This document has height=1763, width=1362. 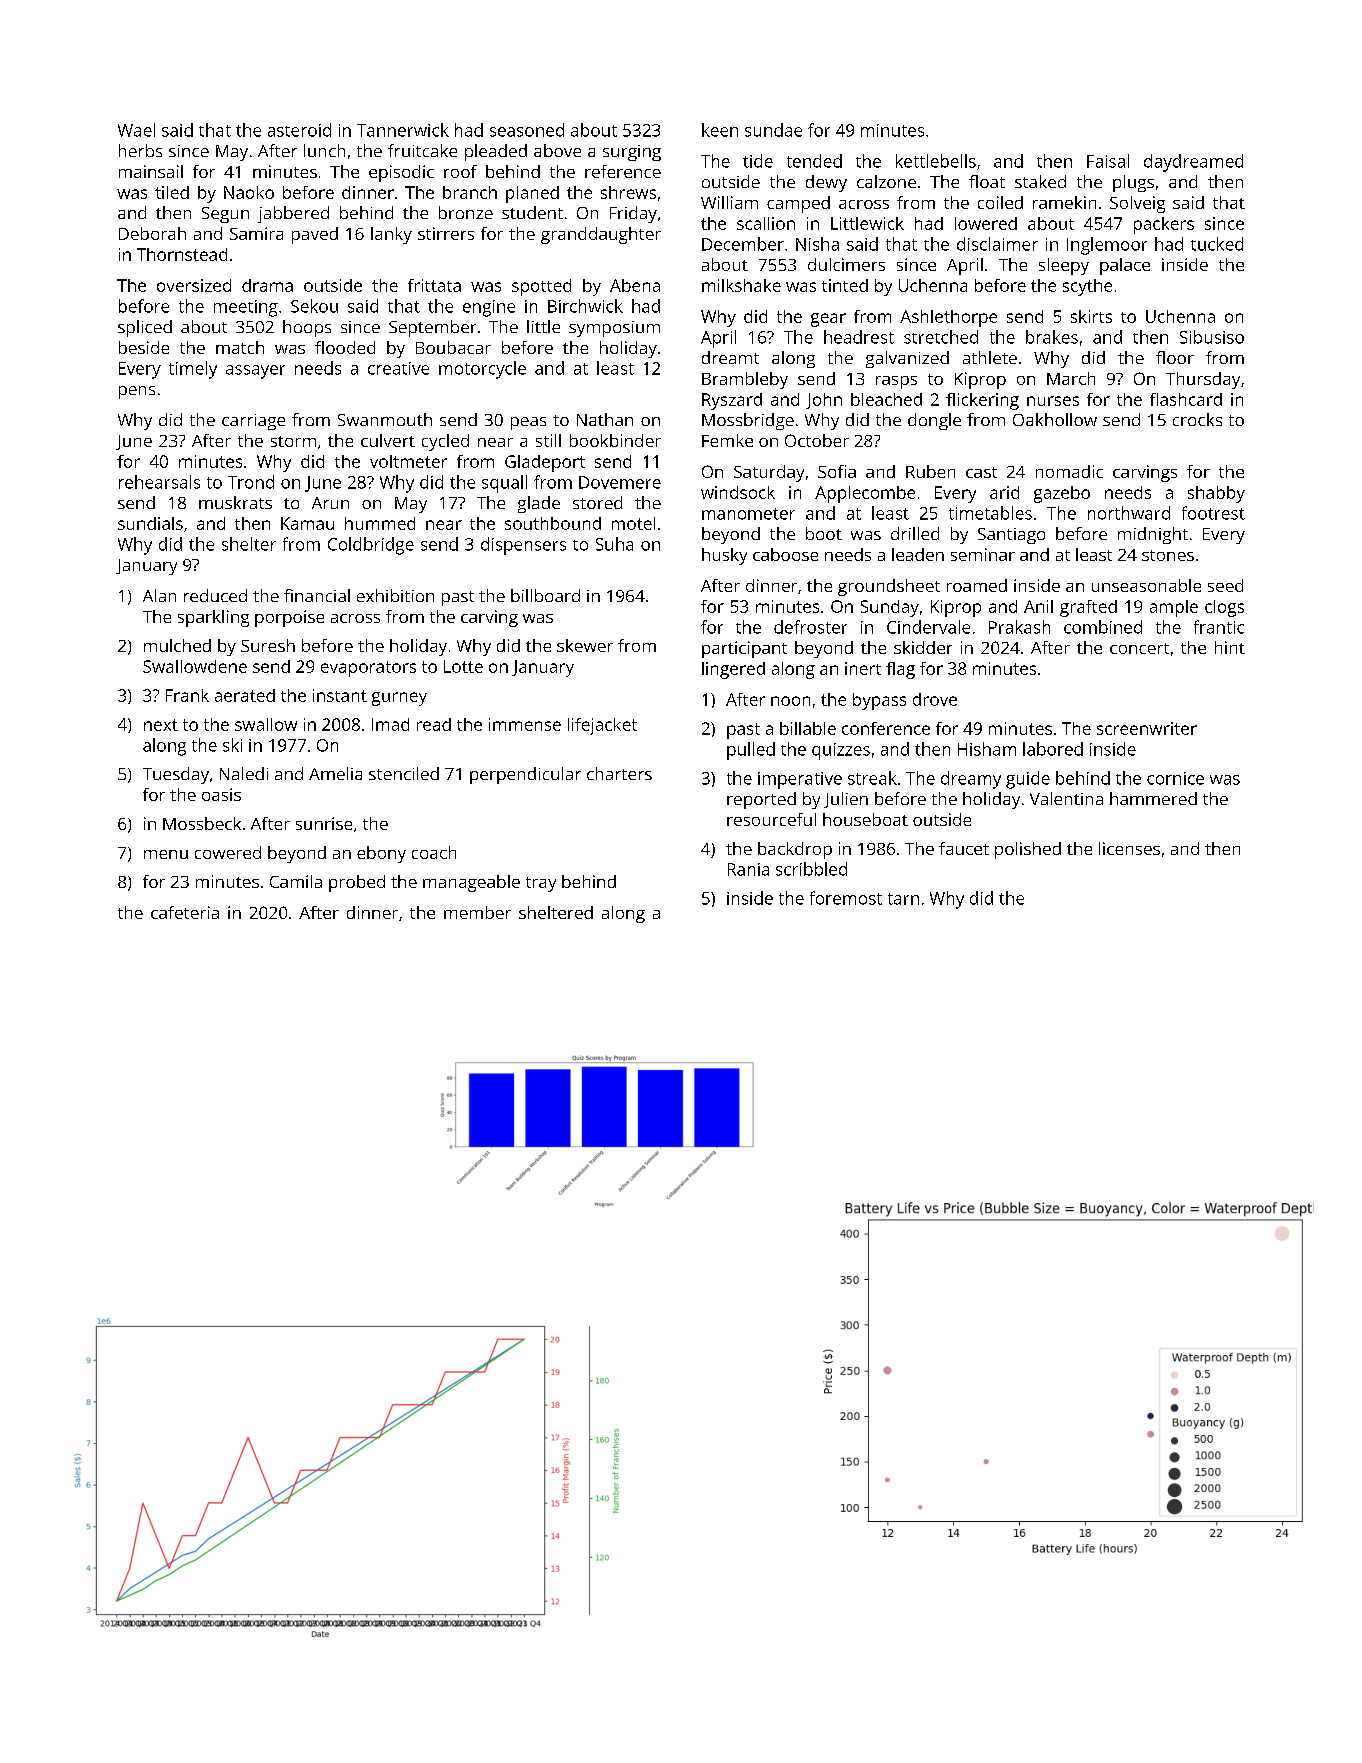 What do you see at coordinates (299, 130) in the document?
I see `asteroid` at bounding box center [299, 130].
